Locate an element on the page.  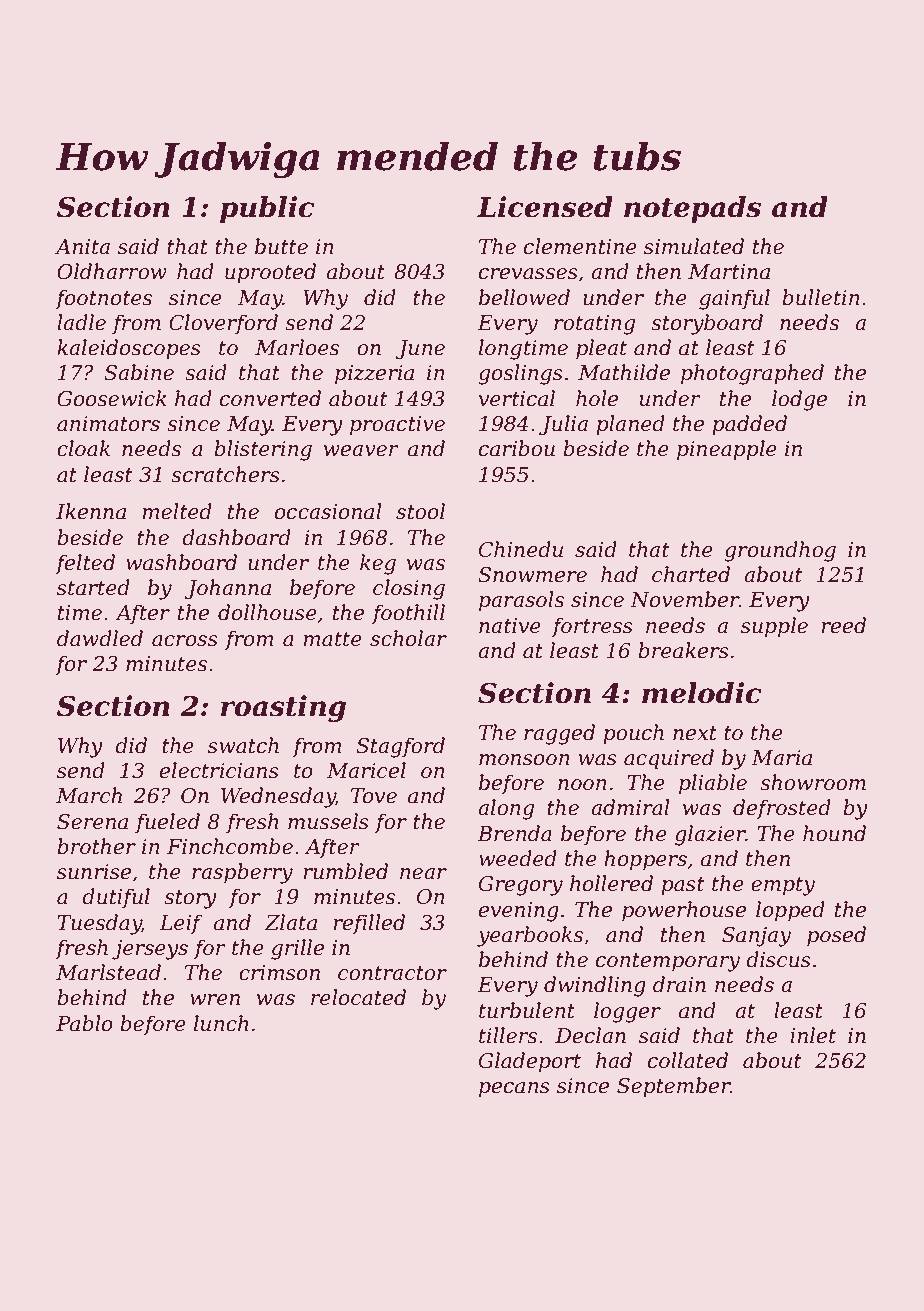
parasols is located at coordinates (521, 601).
